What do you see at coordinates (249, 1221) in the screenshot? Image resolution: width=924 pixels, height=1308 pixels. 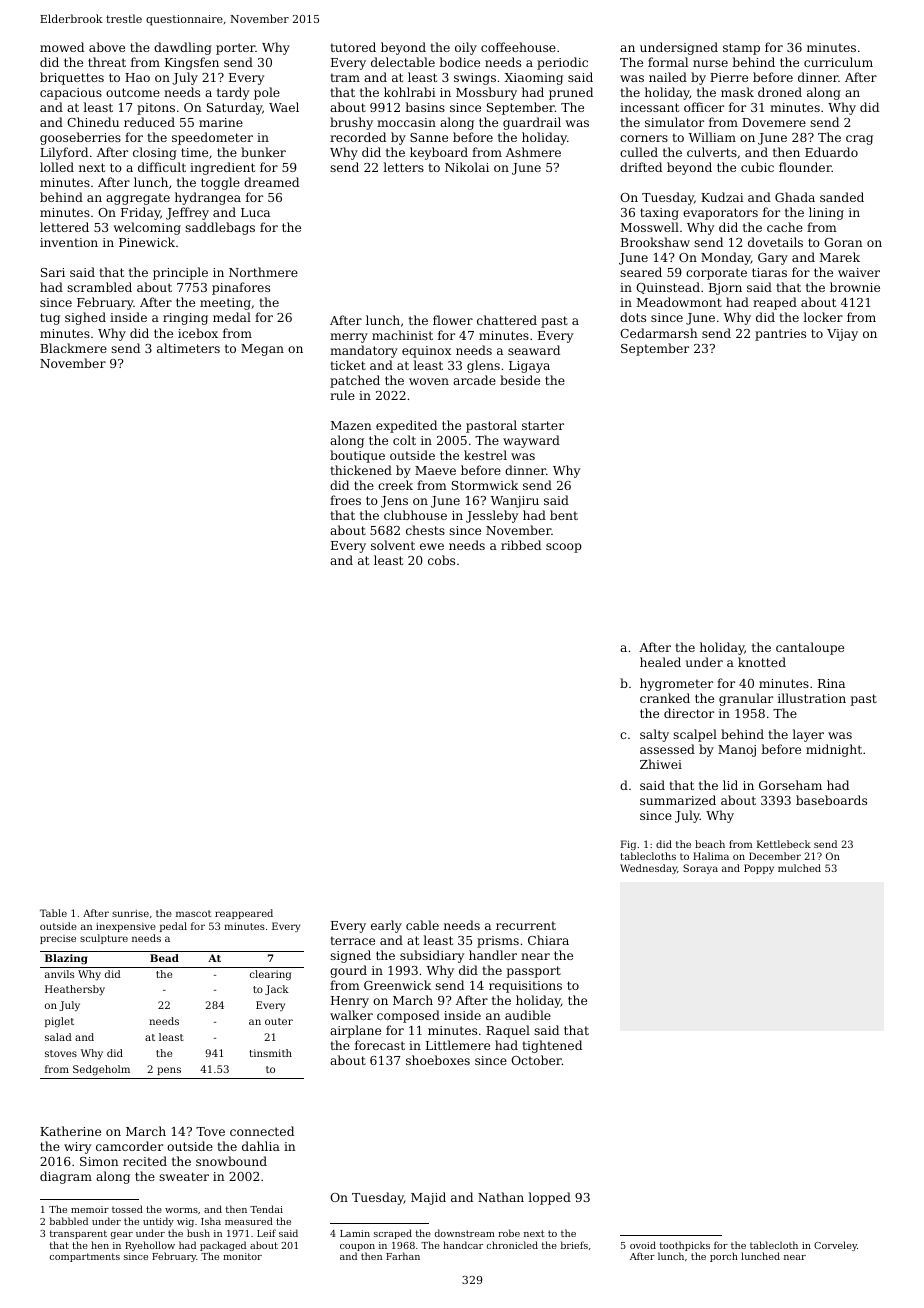 I see `measured` at bounding box center [249, 1221].
